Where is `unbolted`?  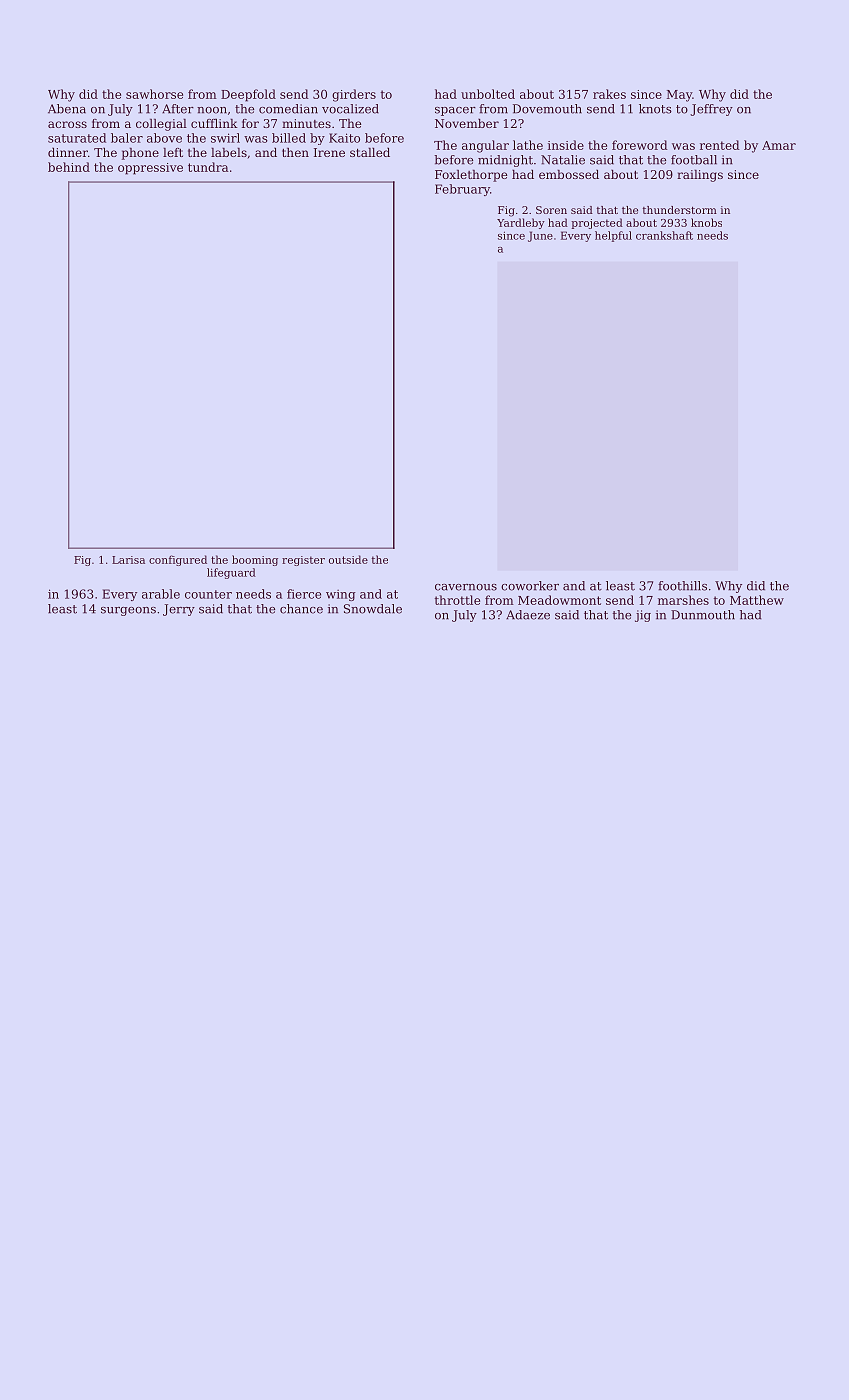
unbolted is located at coordinates (488, 94).
